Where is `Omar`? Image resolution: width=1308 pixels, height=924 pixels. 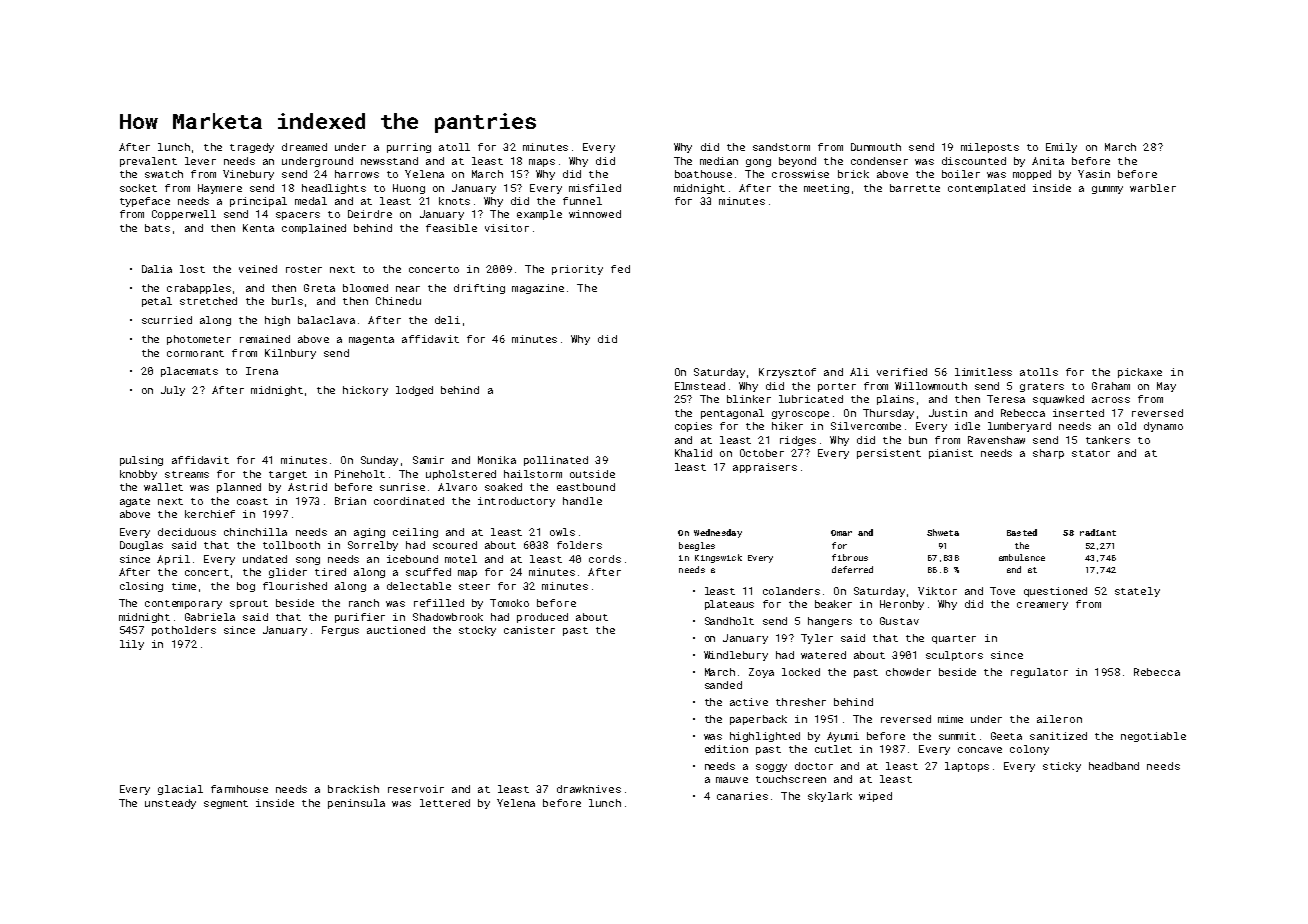 Omar is located at coordinates (841, 533).
